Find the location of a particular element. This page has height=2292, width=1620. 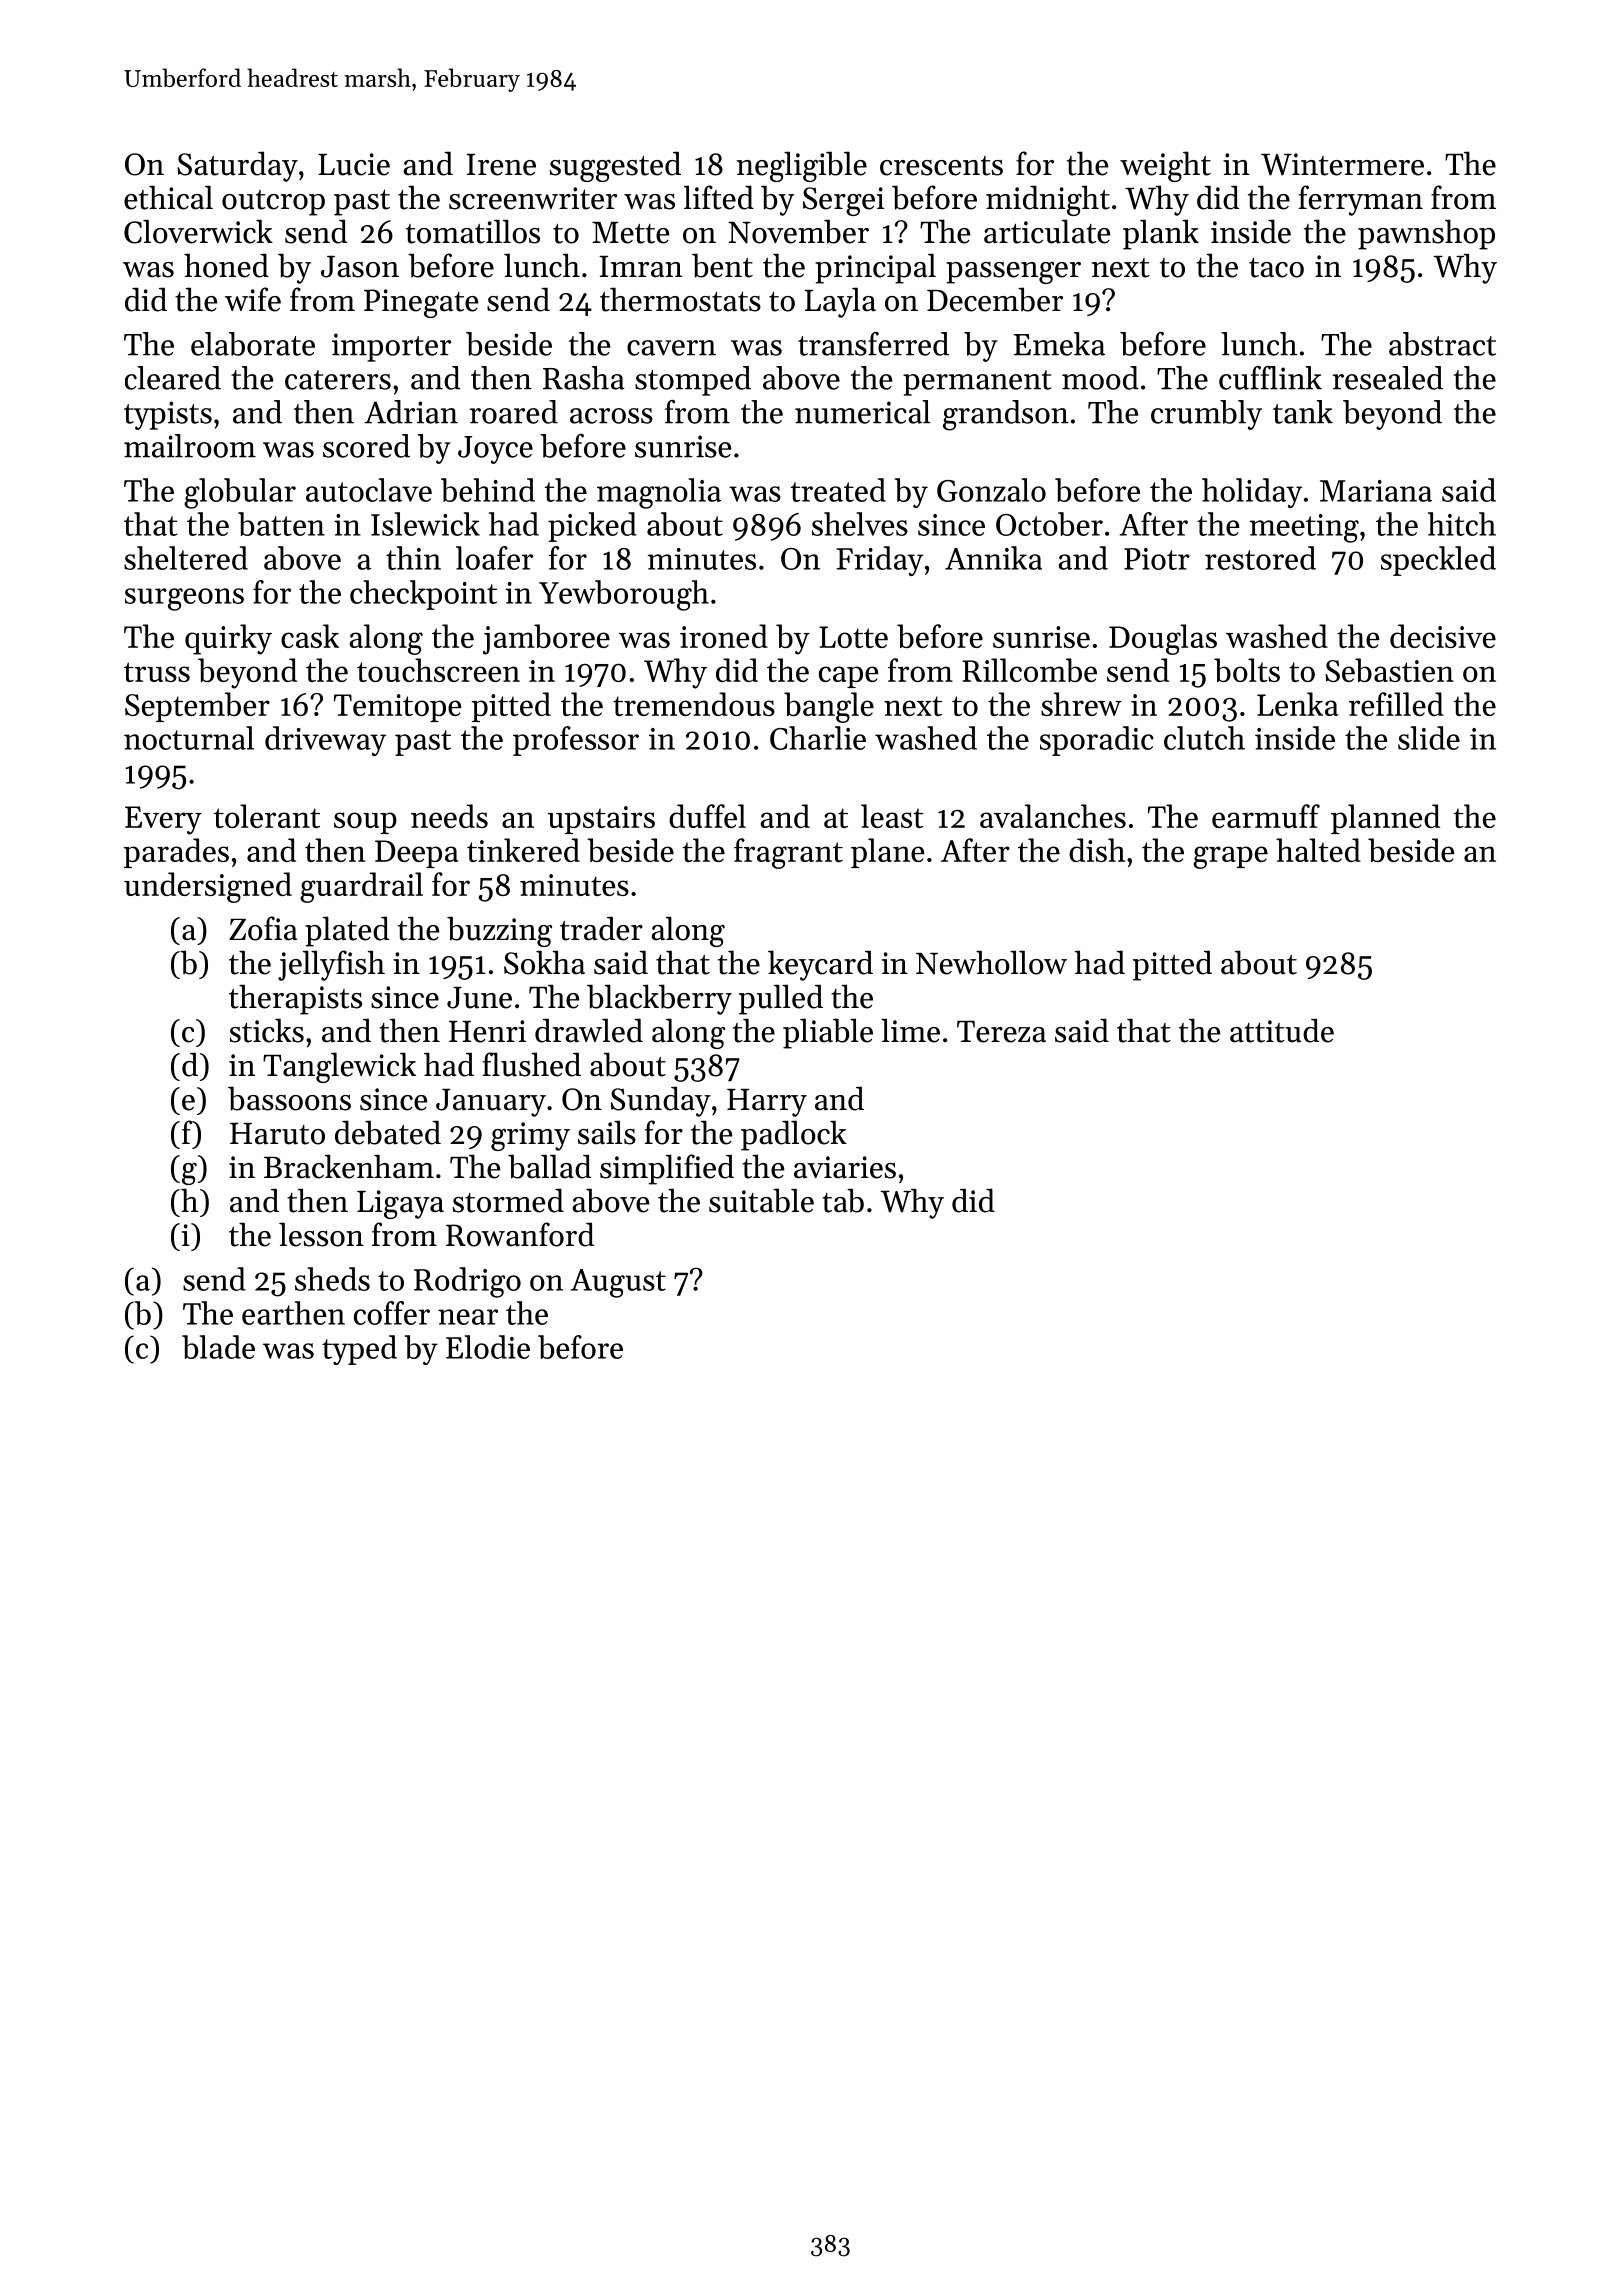

honed is located at coordinates (226, 265).
